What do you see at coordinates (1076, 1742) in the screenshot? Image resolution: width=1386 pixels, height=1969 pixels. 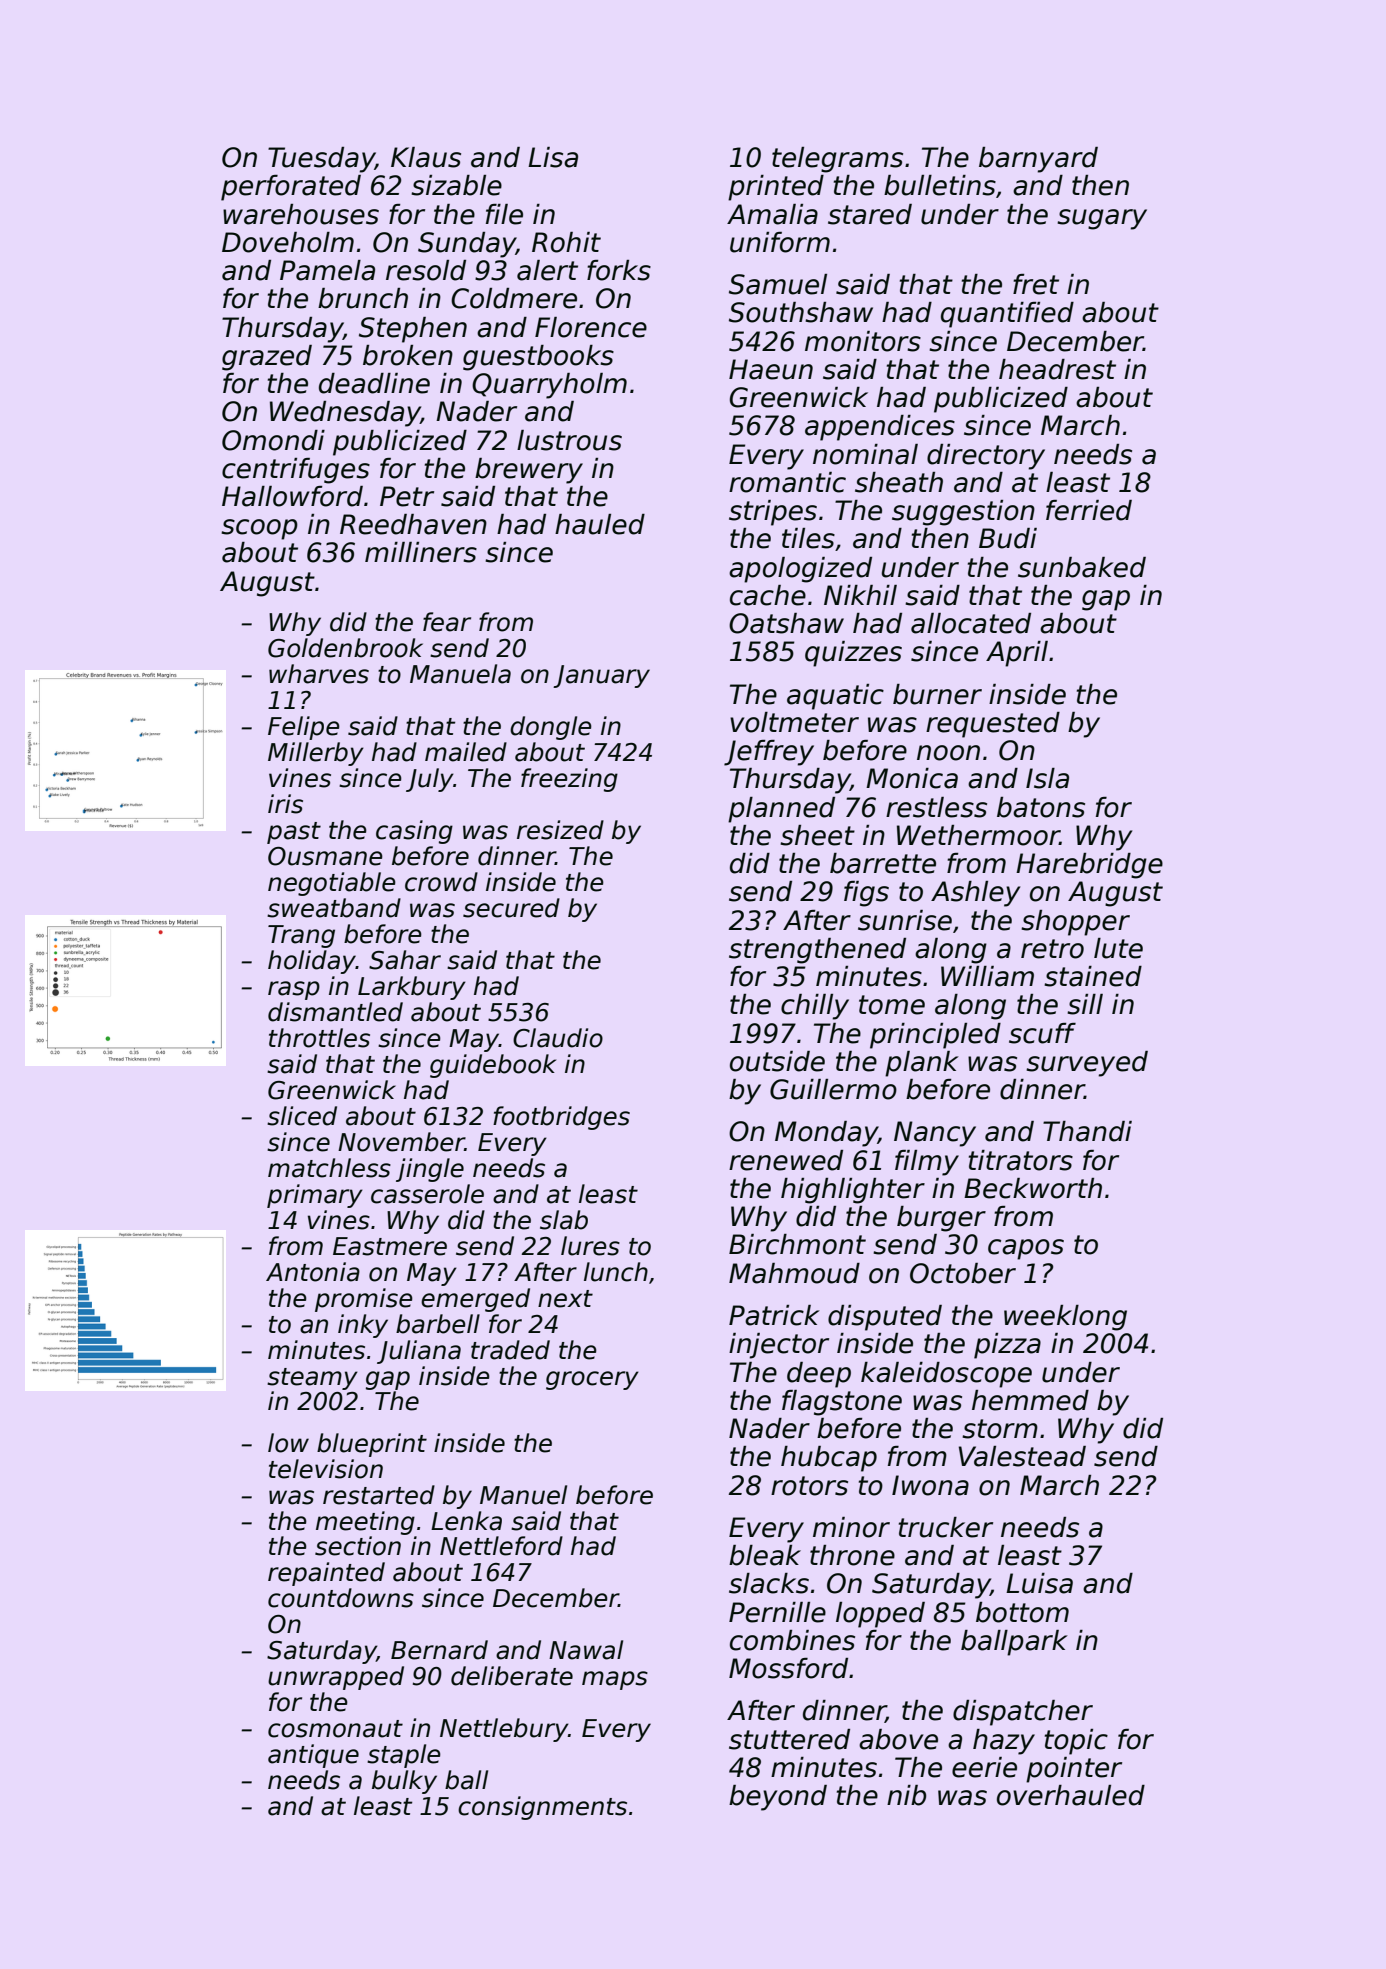 I see `topic` at bounding box center [1076, 1742].
